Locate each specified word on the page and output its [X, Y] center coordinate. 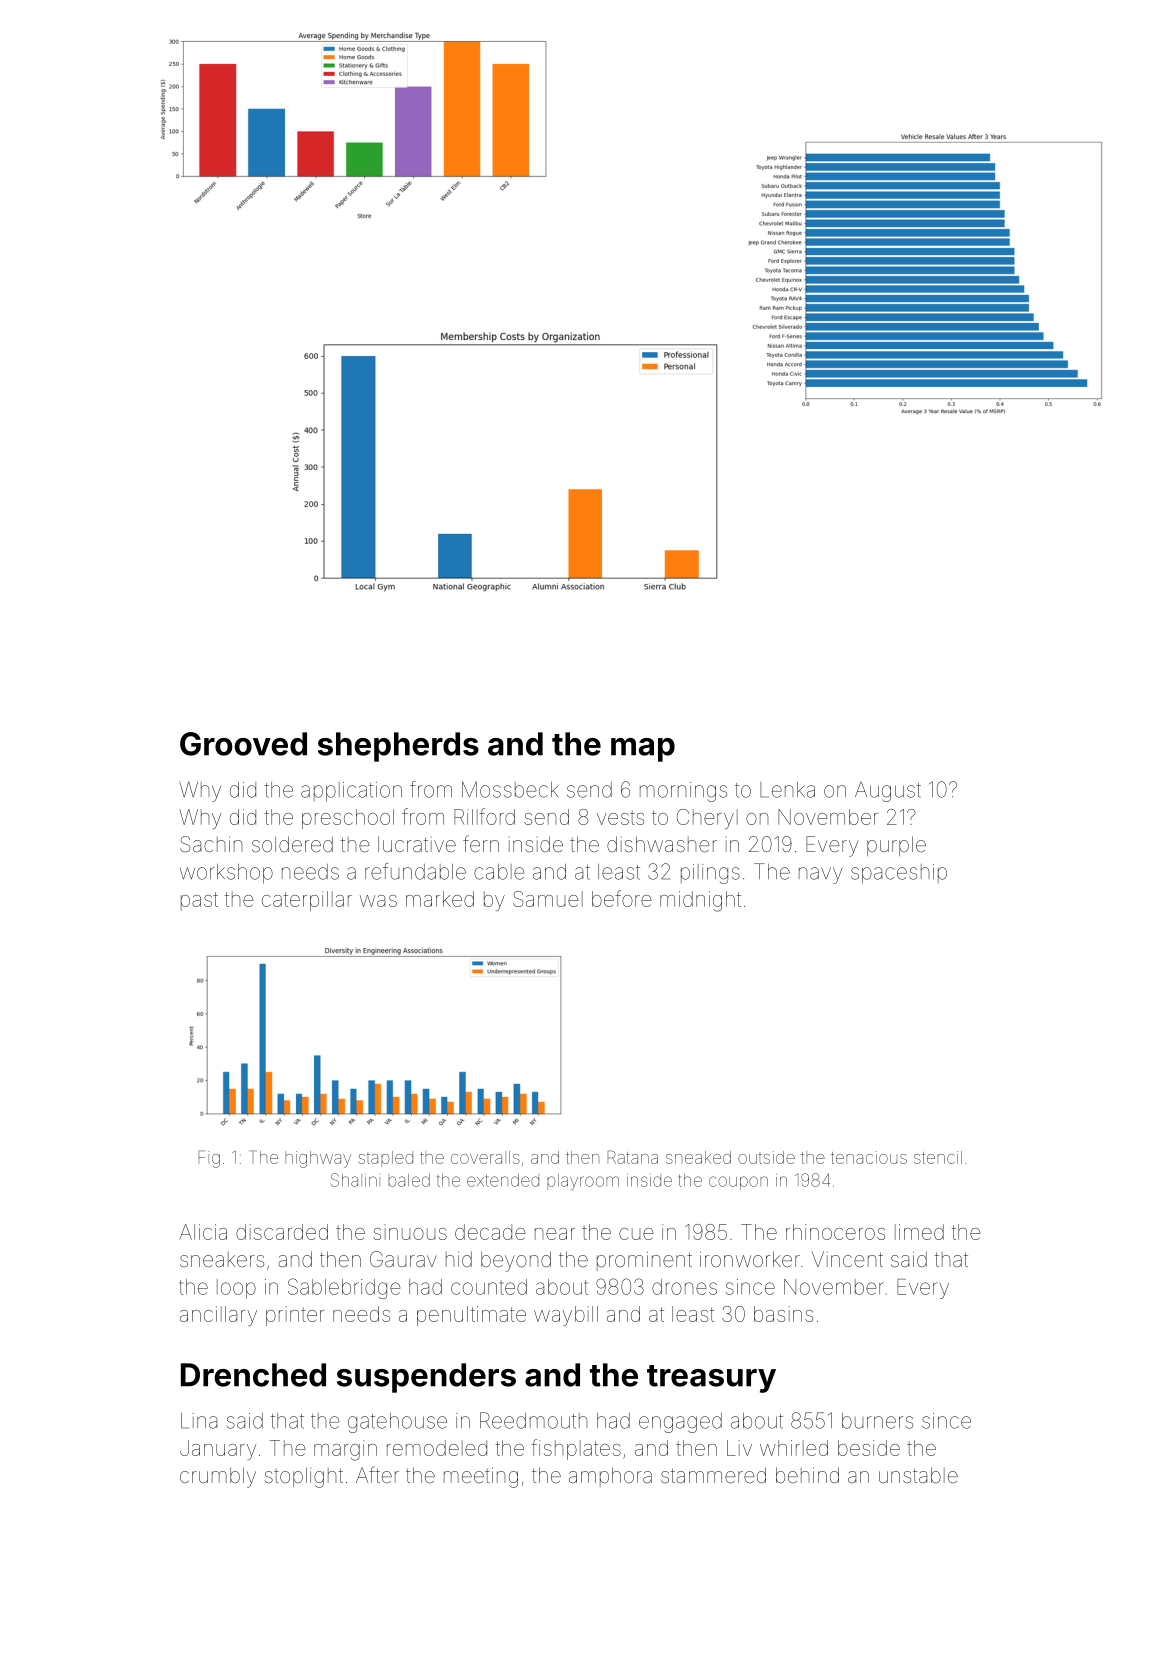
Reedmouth [533, 1420]
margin [345, 1450]
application [351, 792]
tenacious [869, 1157]
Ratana [633, 1157]
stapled [386, 1159]
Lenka [787, 790]
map [643, 750]
